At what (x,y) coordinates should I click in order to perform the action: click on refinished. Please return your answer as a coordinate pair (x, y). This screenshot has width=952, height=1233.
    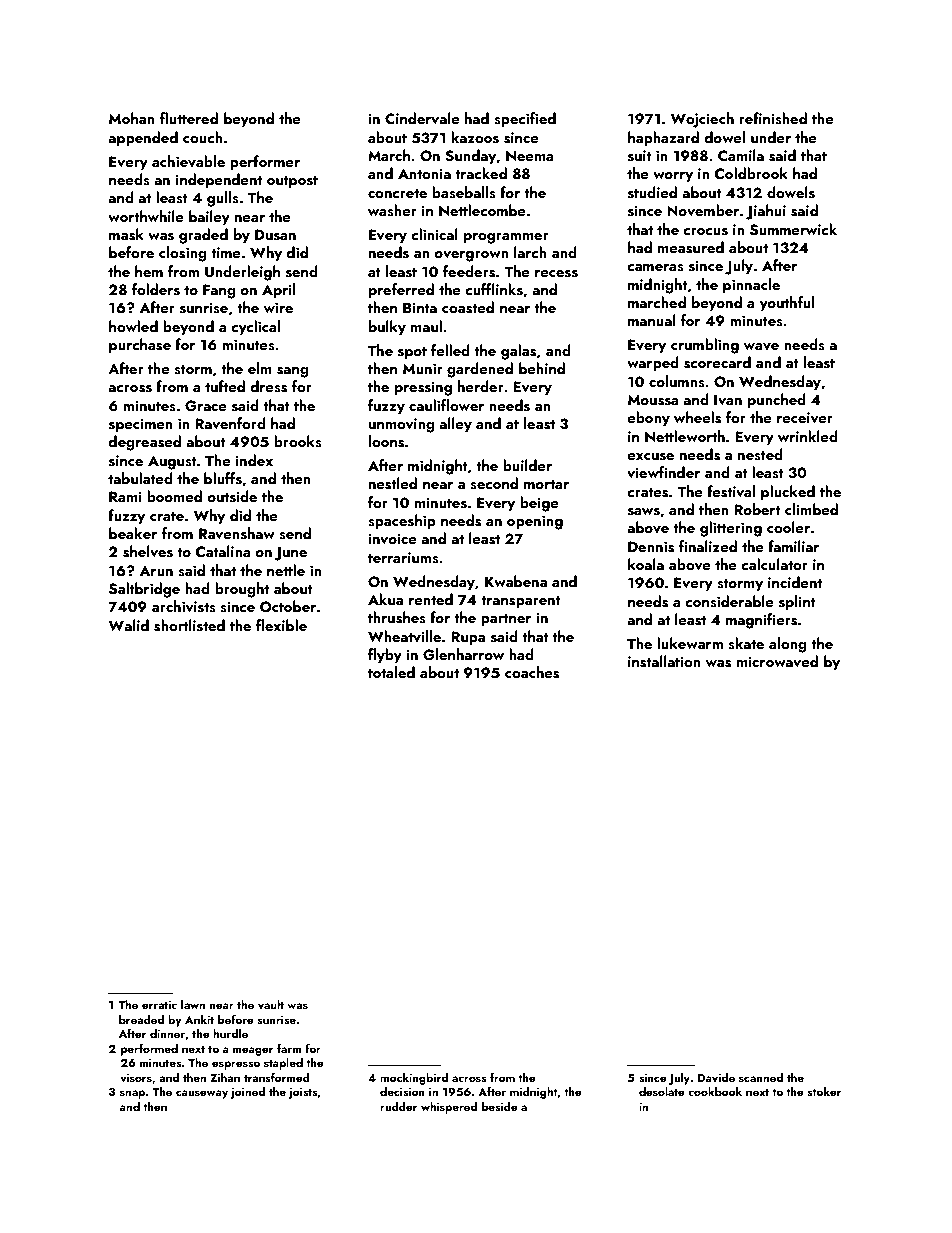
    Looking at the image, I should click on (773, 118).
